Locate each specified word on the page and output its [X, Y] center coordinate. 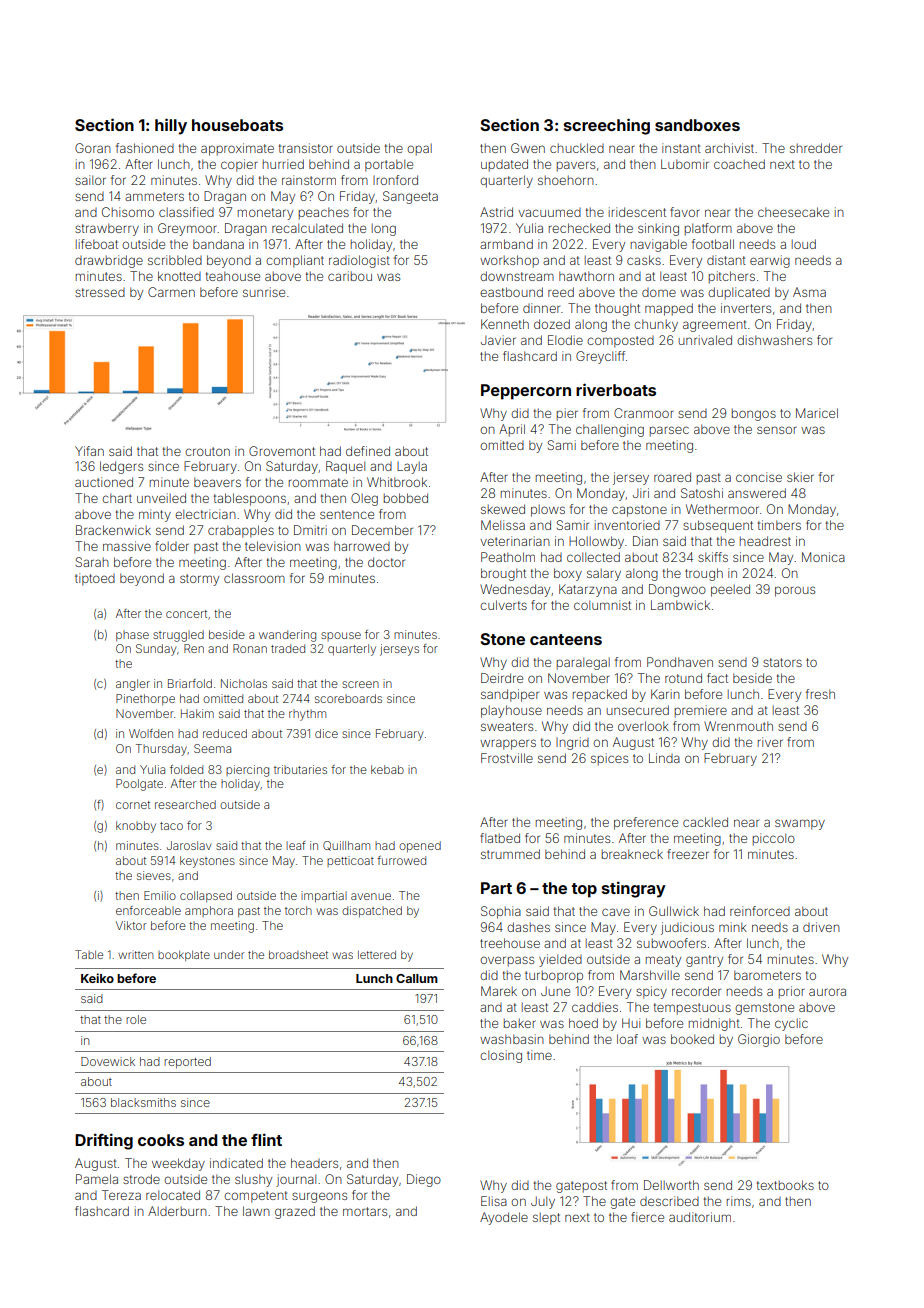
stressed [100, 292]
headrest [765, 541]
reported [187, 1063]
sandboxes [697, 125]
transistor [306, 148]
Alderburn [177, 1211]
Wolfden [151, 733]
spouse [341, 636]
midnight [714, 1024]
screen [360, 684]
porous [795, 591]
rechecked [579, 228]
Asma [809, 292]
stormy [199, 580]
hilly [171, 126]
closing [501, 1056]
